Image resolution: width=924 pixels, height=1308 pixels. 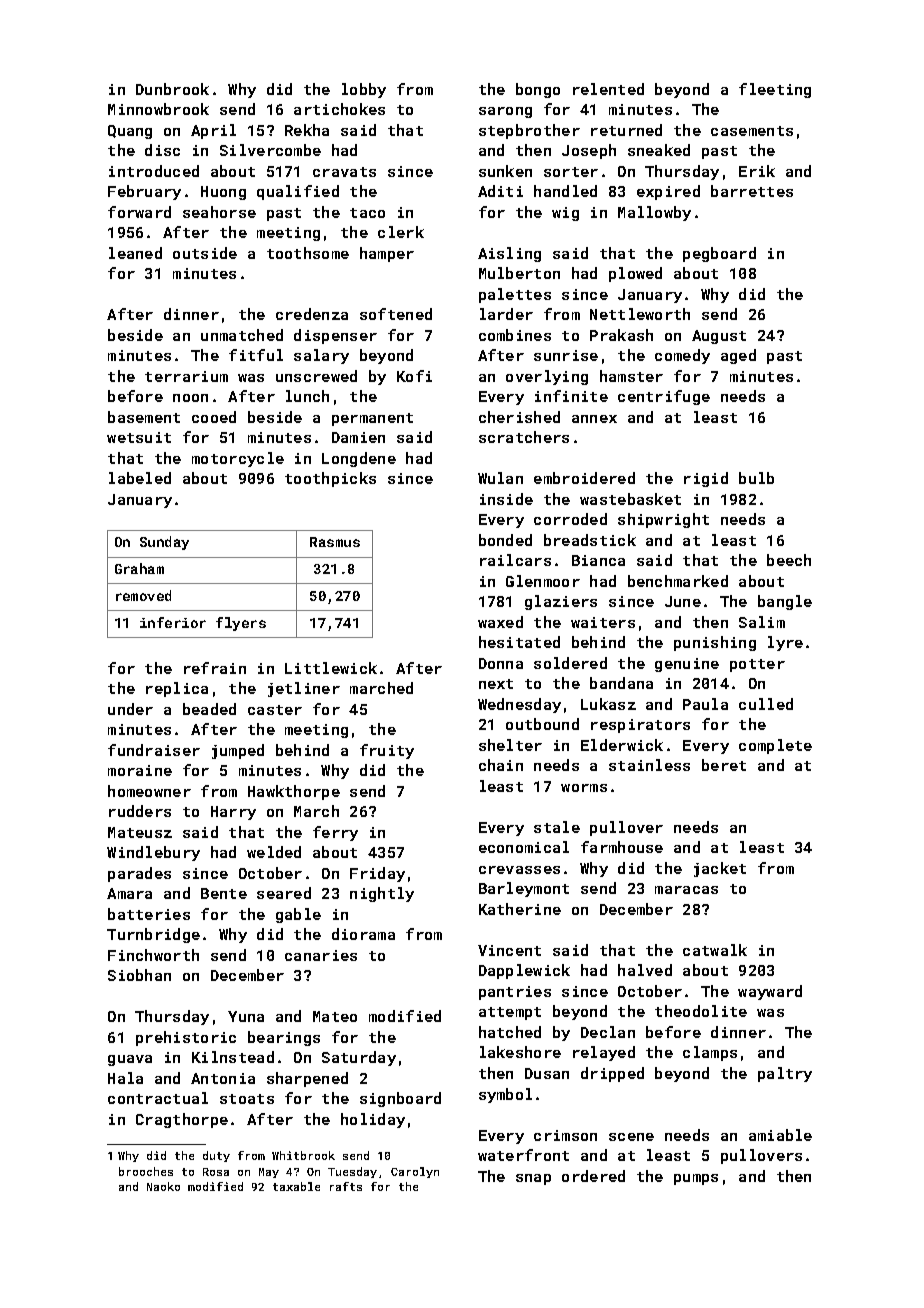 I want to click on attempt, so click(x=510, y=1013).
